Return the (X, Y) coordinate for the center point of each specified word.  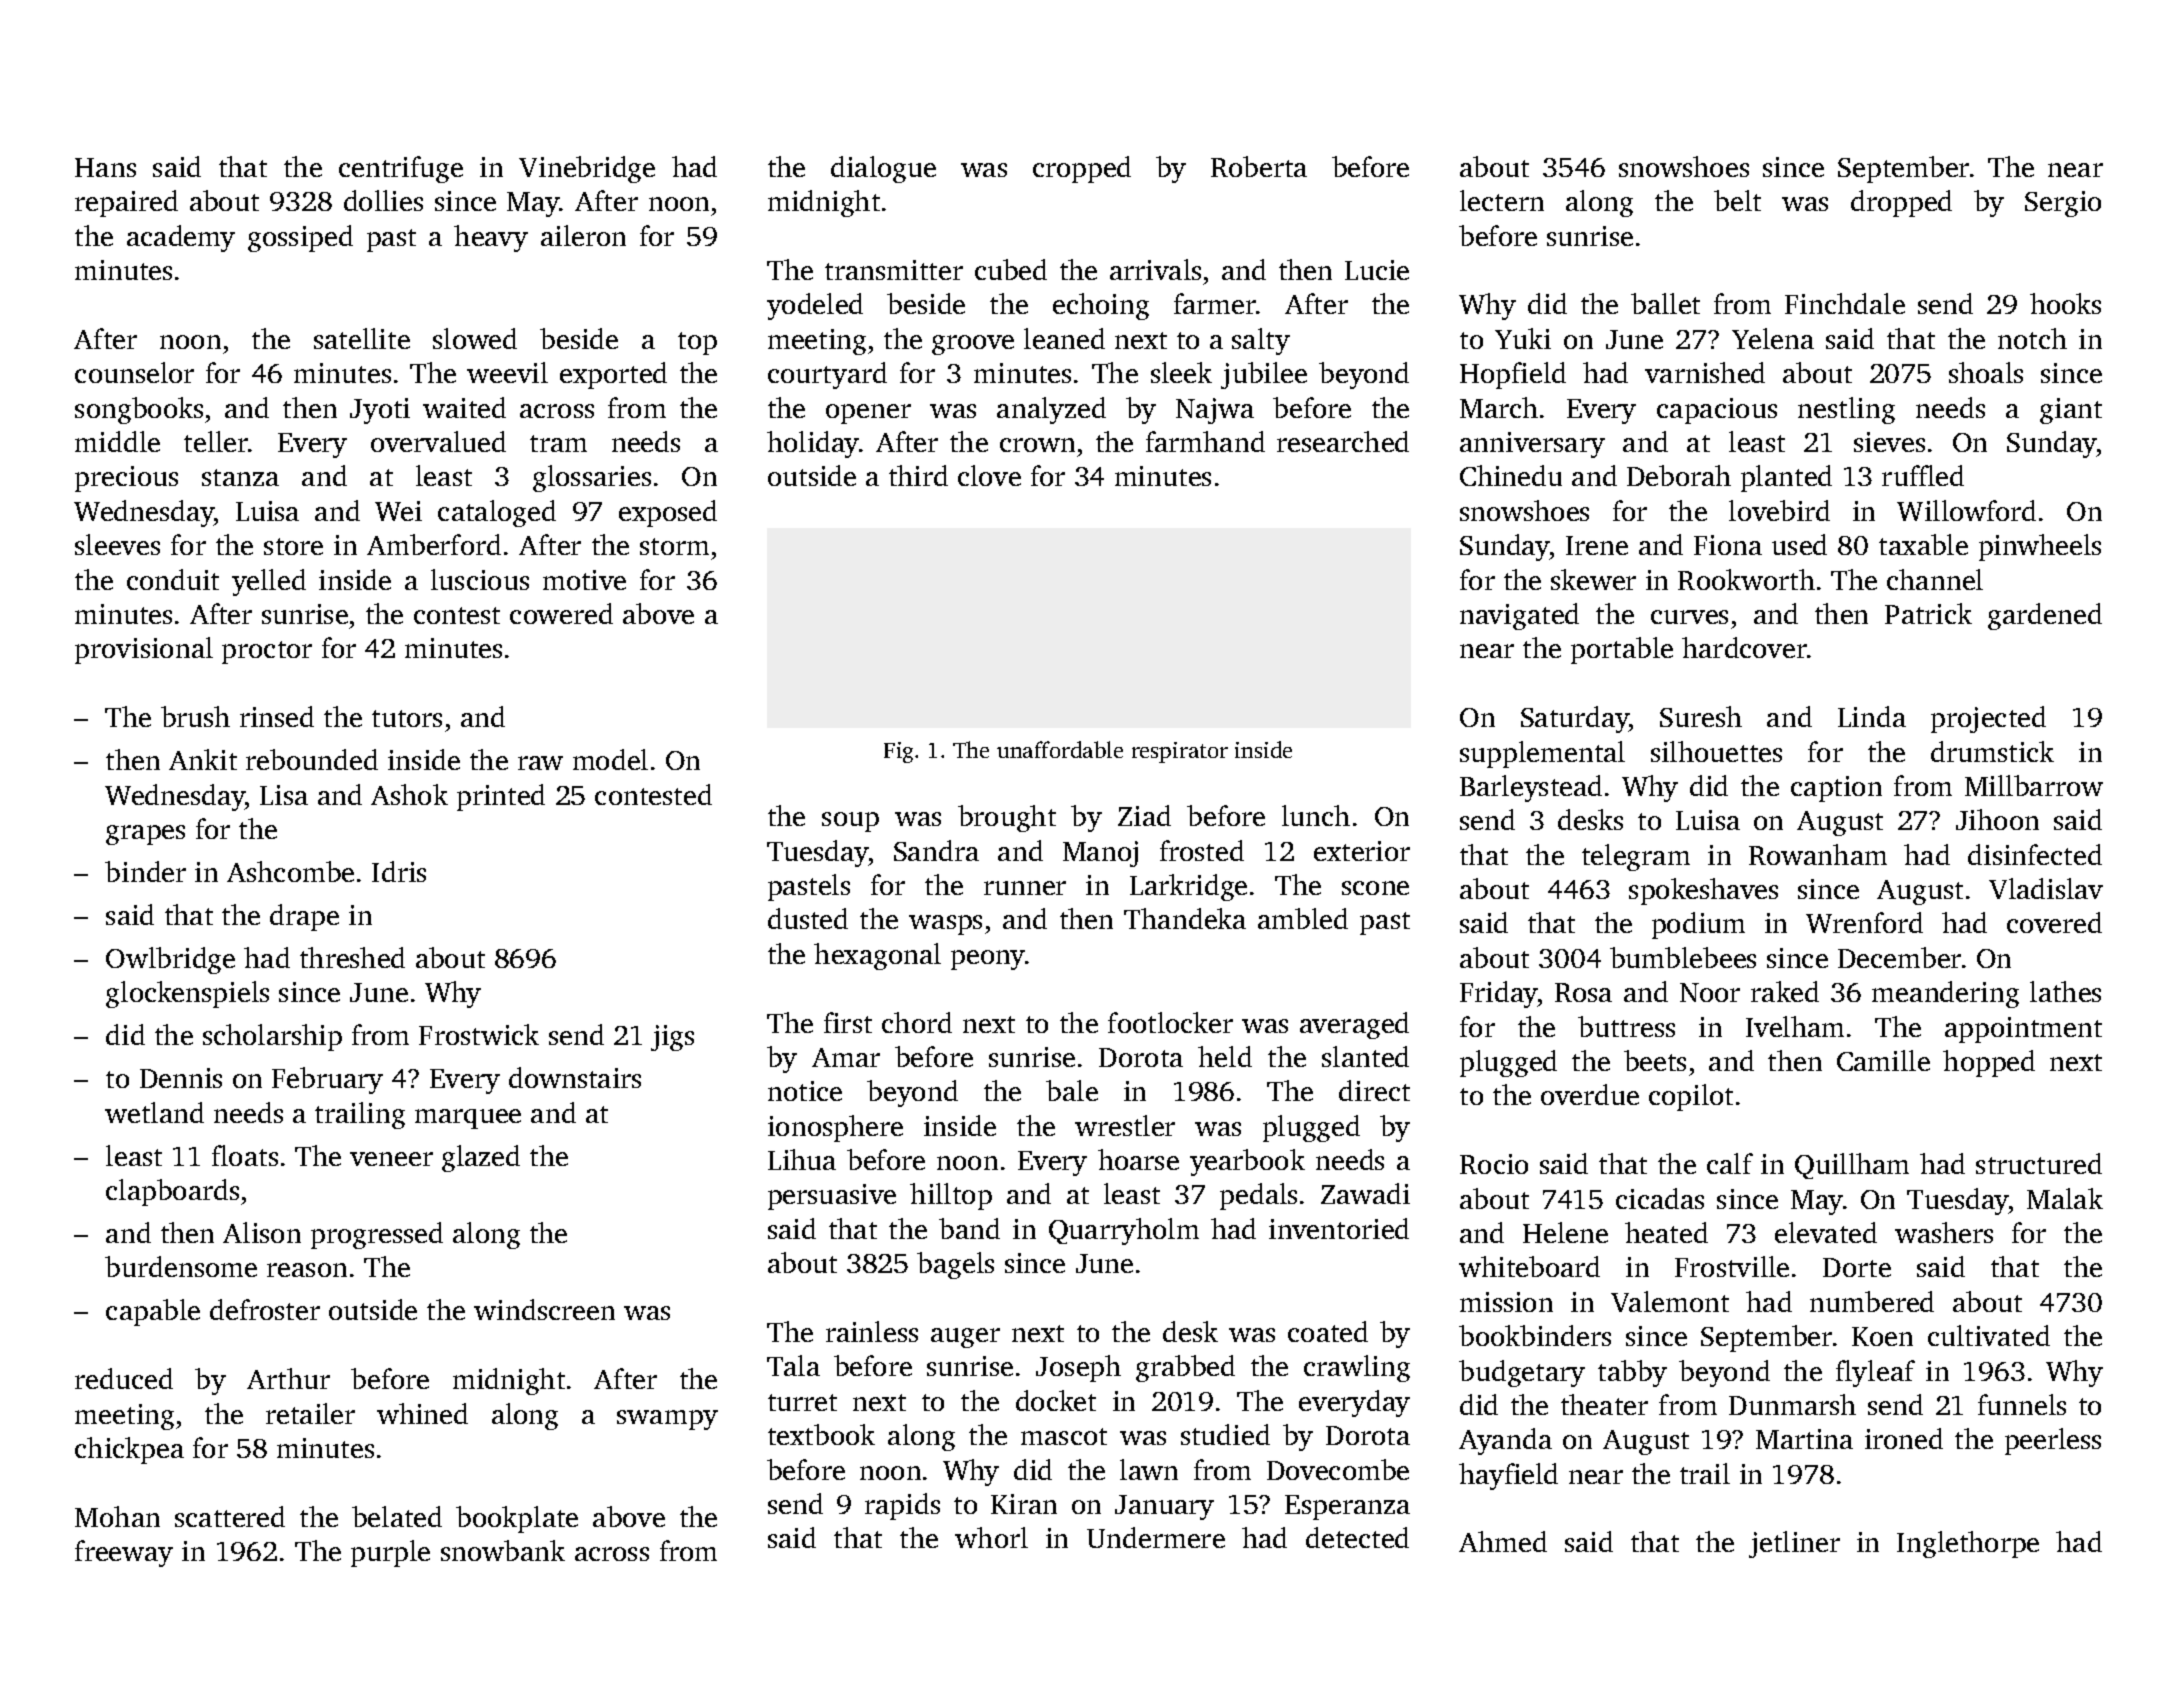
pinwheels (2040, 547)
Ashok (409, 794)
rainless (872, 1331)
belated (397, 1516)
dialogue (883, 169)
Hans (105, 167)
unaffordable (1060, 749)
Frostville (1732, 1266)
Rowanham (1818, 854)
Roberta (1259, 166)
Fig (898, 752)
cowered (561, 613)
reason (307, 1270)
